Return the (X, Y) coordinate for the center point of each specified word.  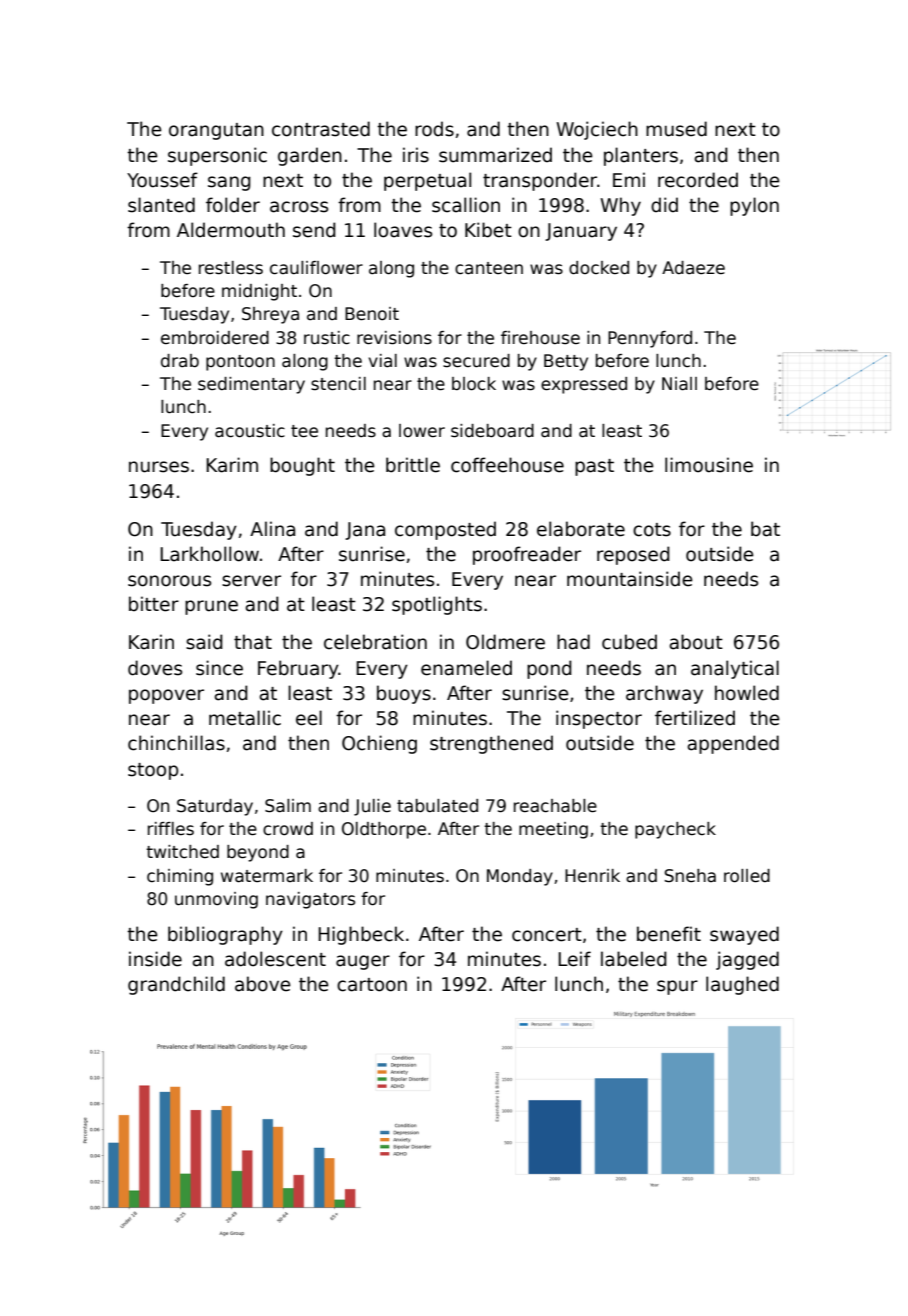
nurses (159, 467)
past (594, 467)
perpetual (427, 181)
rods (434, 129)
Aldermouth (231, 230)
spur (677, 987)
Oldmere (505, 642)
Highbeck (361, 935)
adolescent (275, 959)
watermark (267, 876)
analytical (735, 669)
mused (676, 129)
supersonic (217, 156)
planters (641, 156)
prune (211, 607)
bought (302, 466)
